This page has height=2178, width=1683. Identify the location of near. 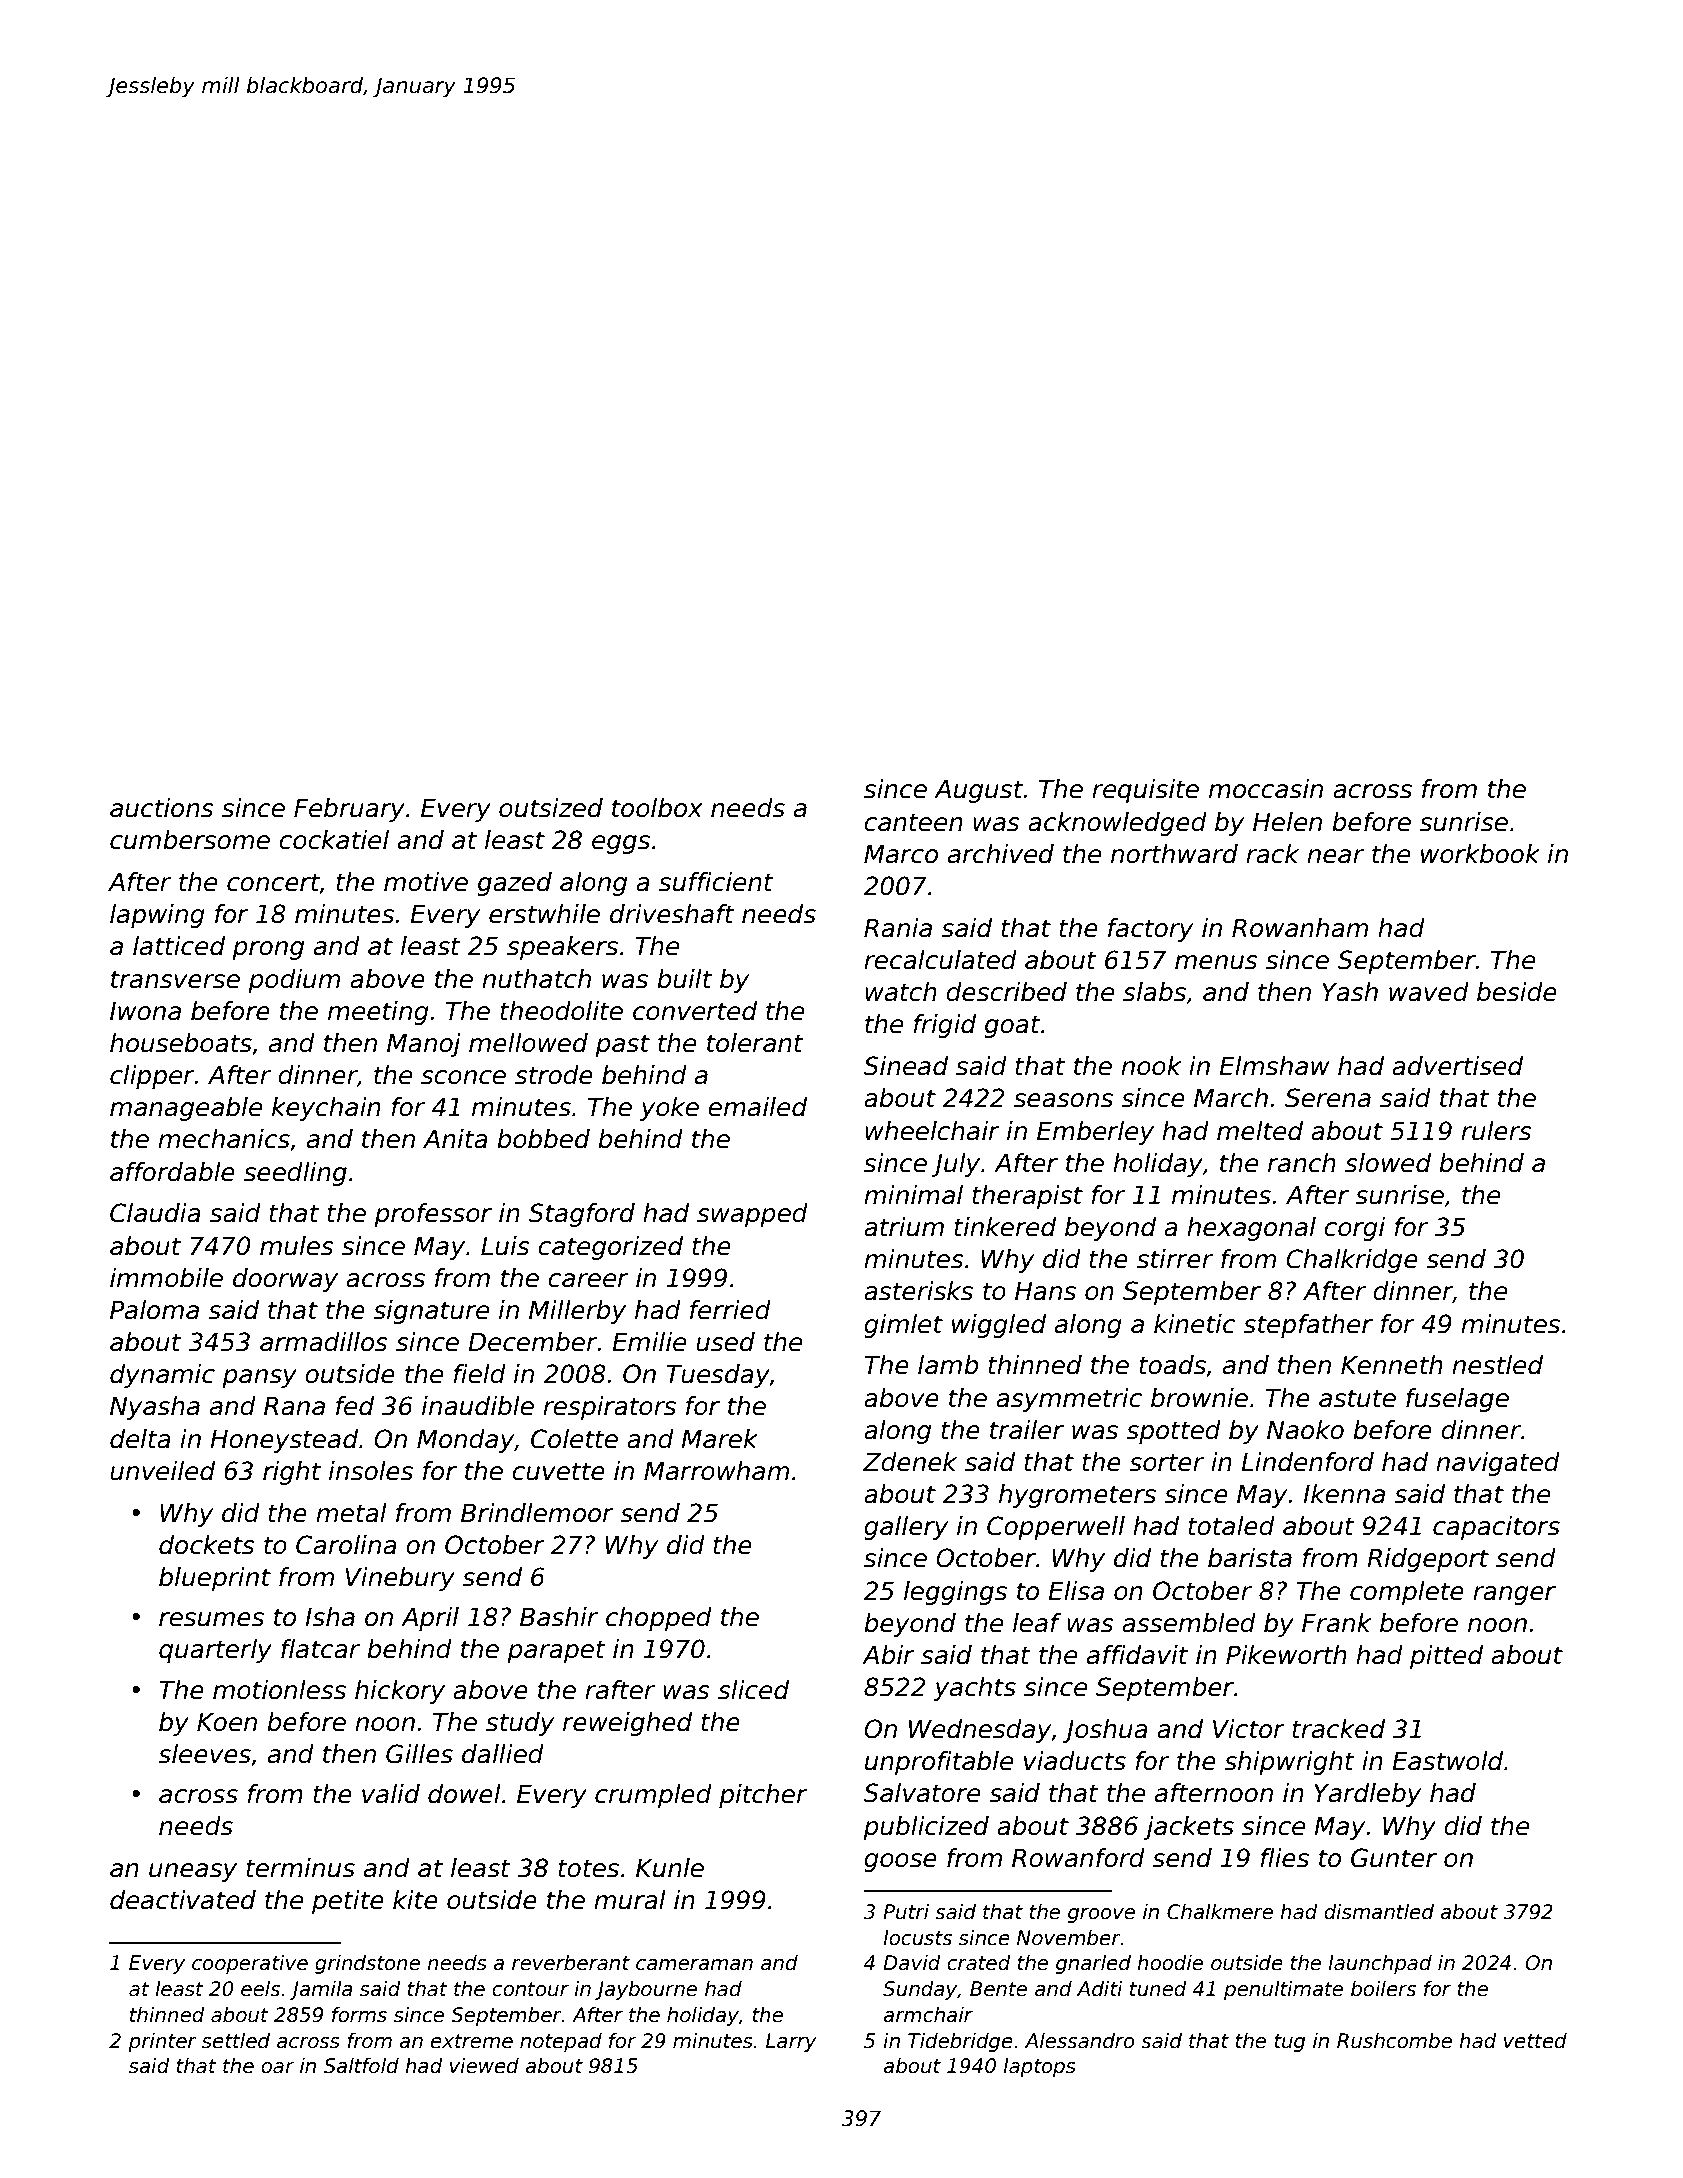
(1335, 856).
